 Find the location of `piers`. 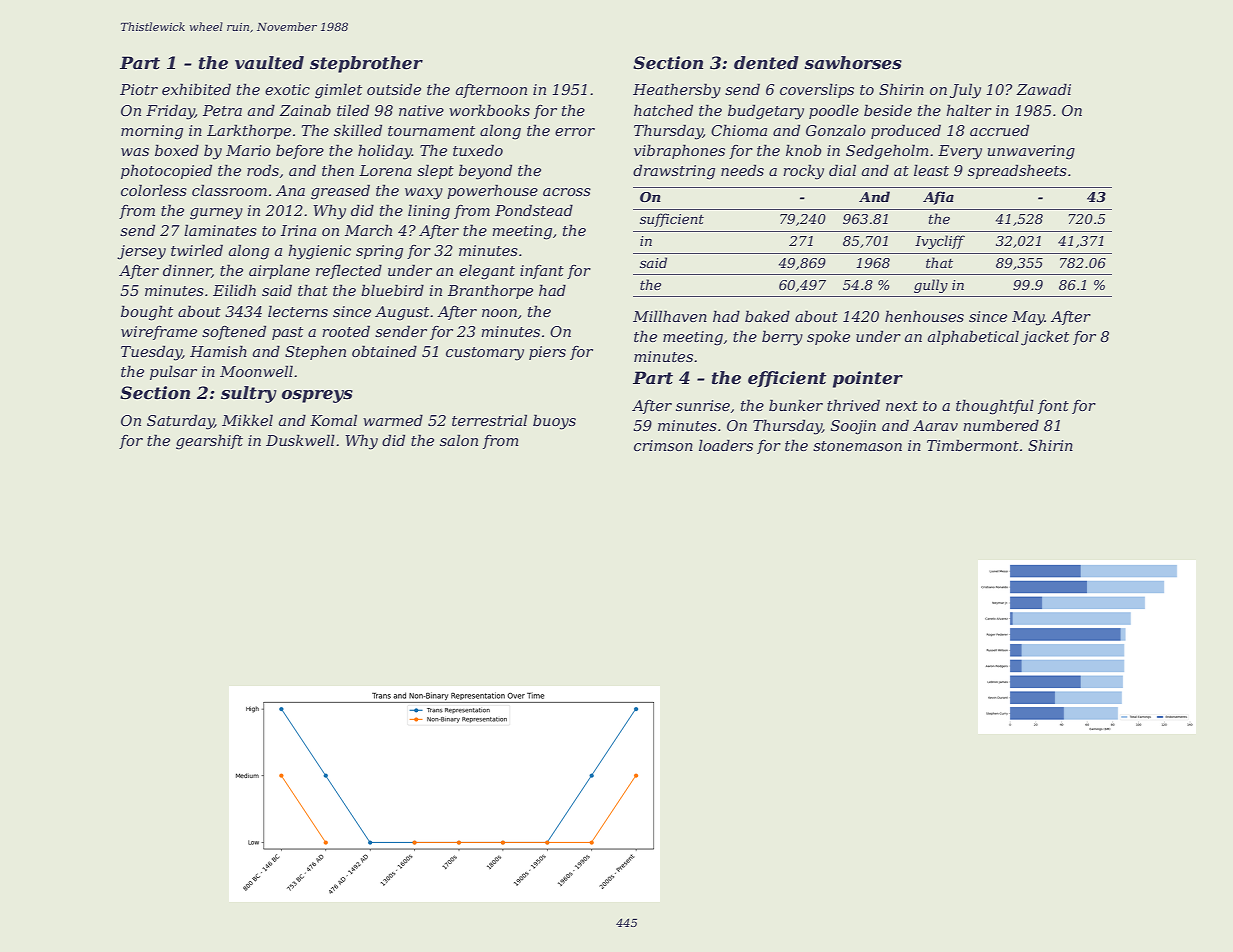

piers is located at coordinates (547, 353).
